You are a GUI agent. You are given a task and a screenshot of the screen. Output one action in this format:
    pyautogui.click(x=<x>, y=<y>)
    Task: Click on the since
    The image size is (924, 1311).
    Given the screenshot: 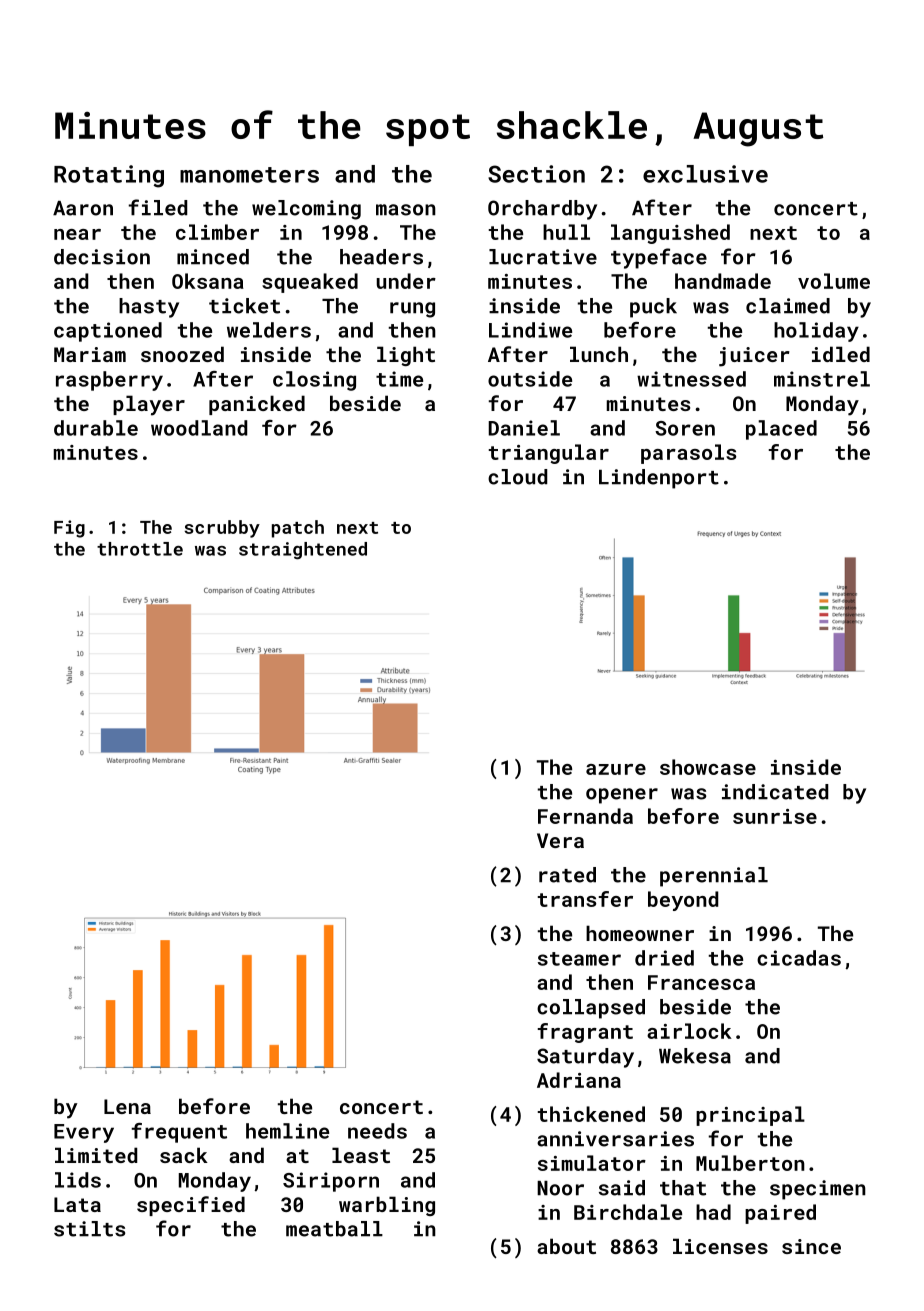 What is the action you would take?
    pyautogui.click(x=811, y=1246)
